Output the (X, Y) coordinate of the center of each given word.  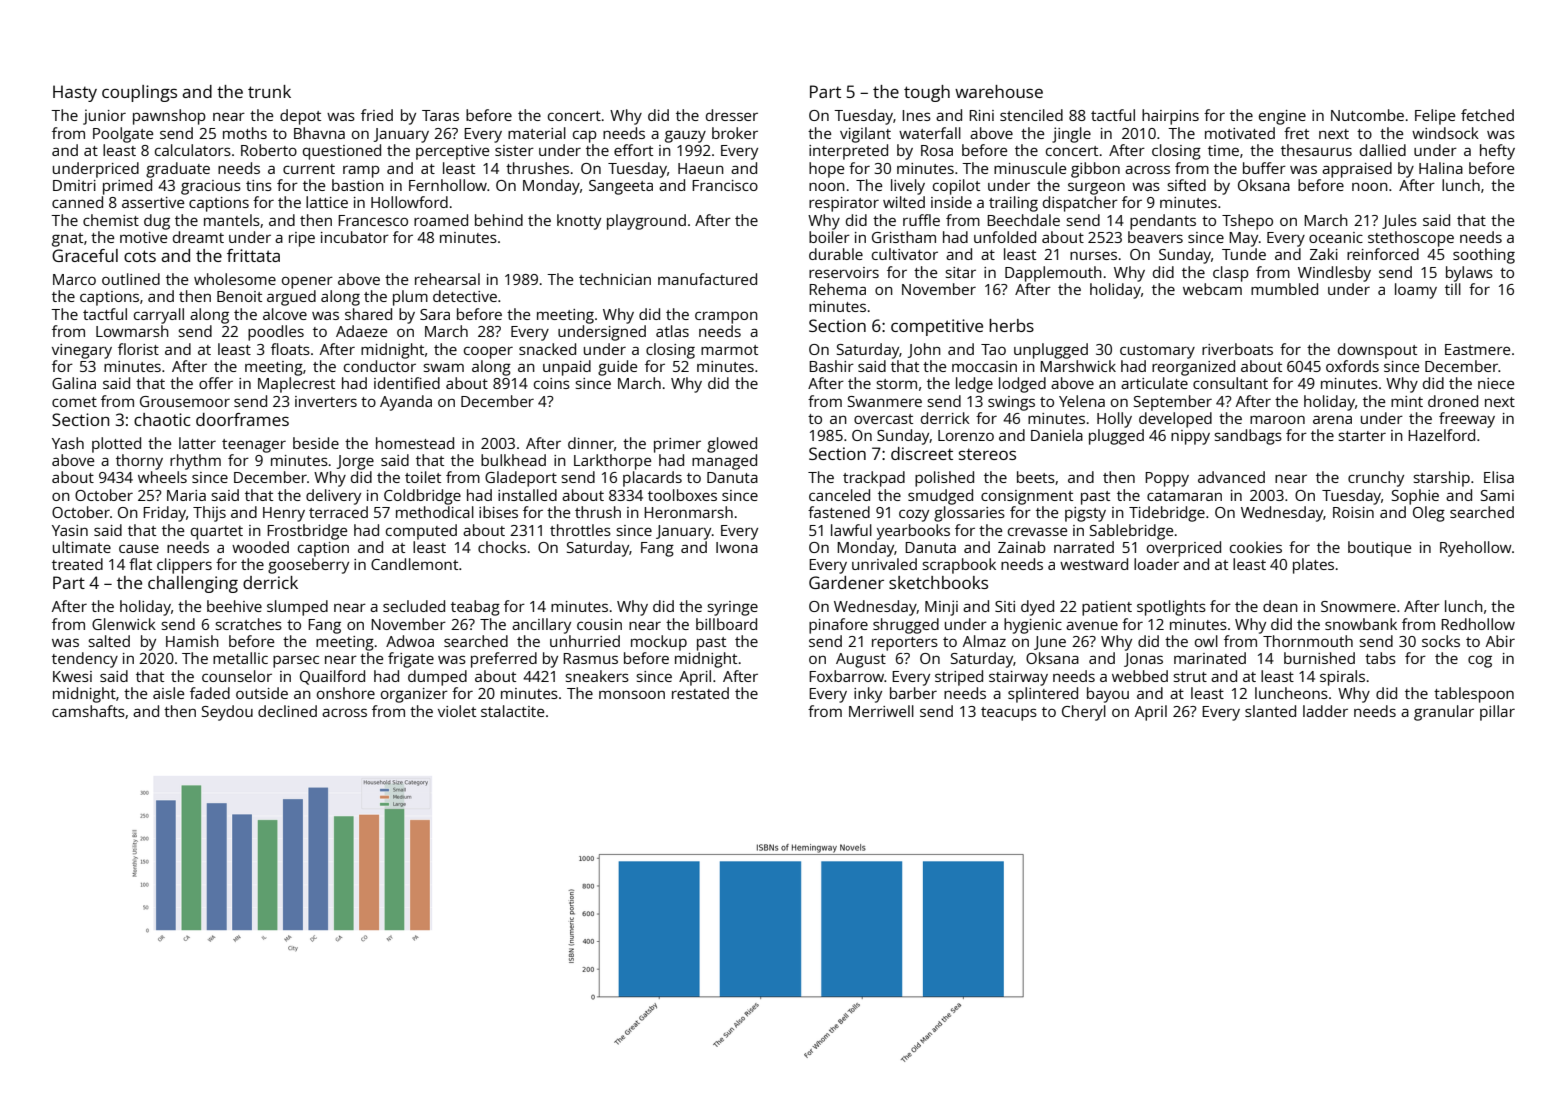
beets (1036, 477)
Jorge (355, 462)
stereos (987, 454)
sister (514, 150)
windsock (1445, 133)
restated (700, 693)
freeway (1467, 420)
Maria (186, 495)
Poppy (1167, 479)
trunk (269, 91)
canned (77, 202)
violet (457, 711)
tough (927, 93)
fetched (1487, 115)
